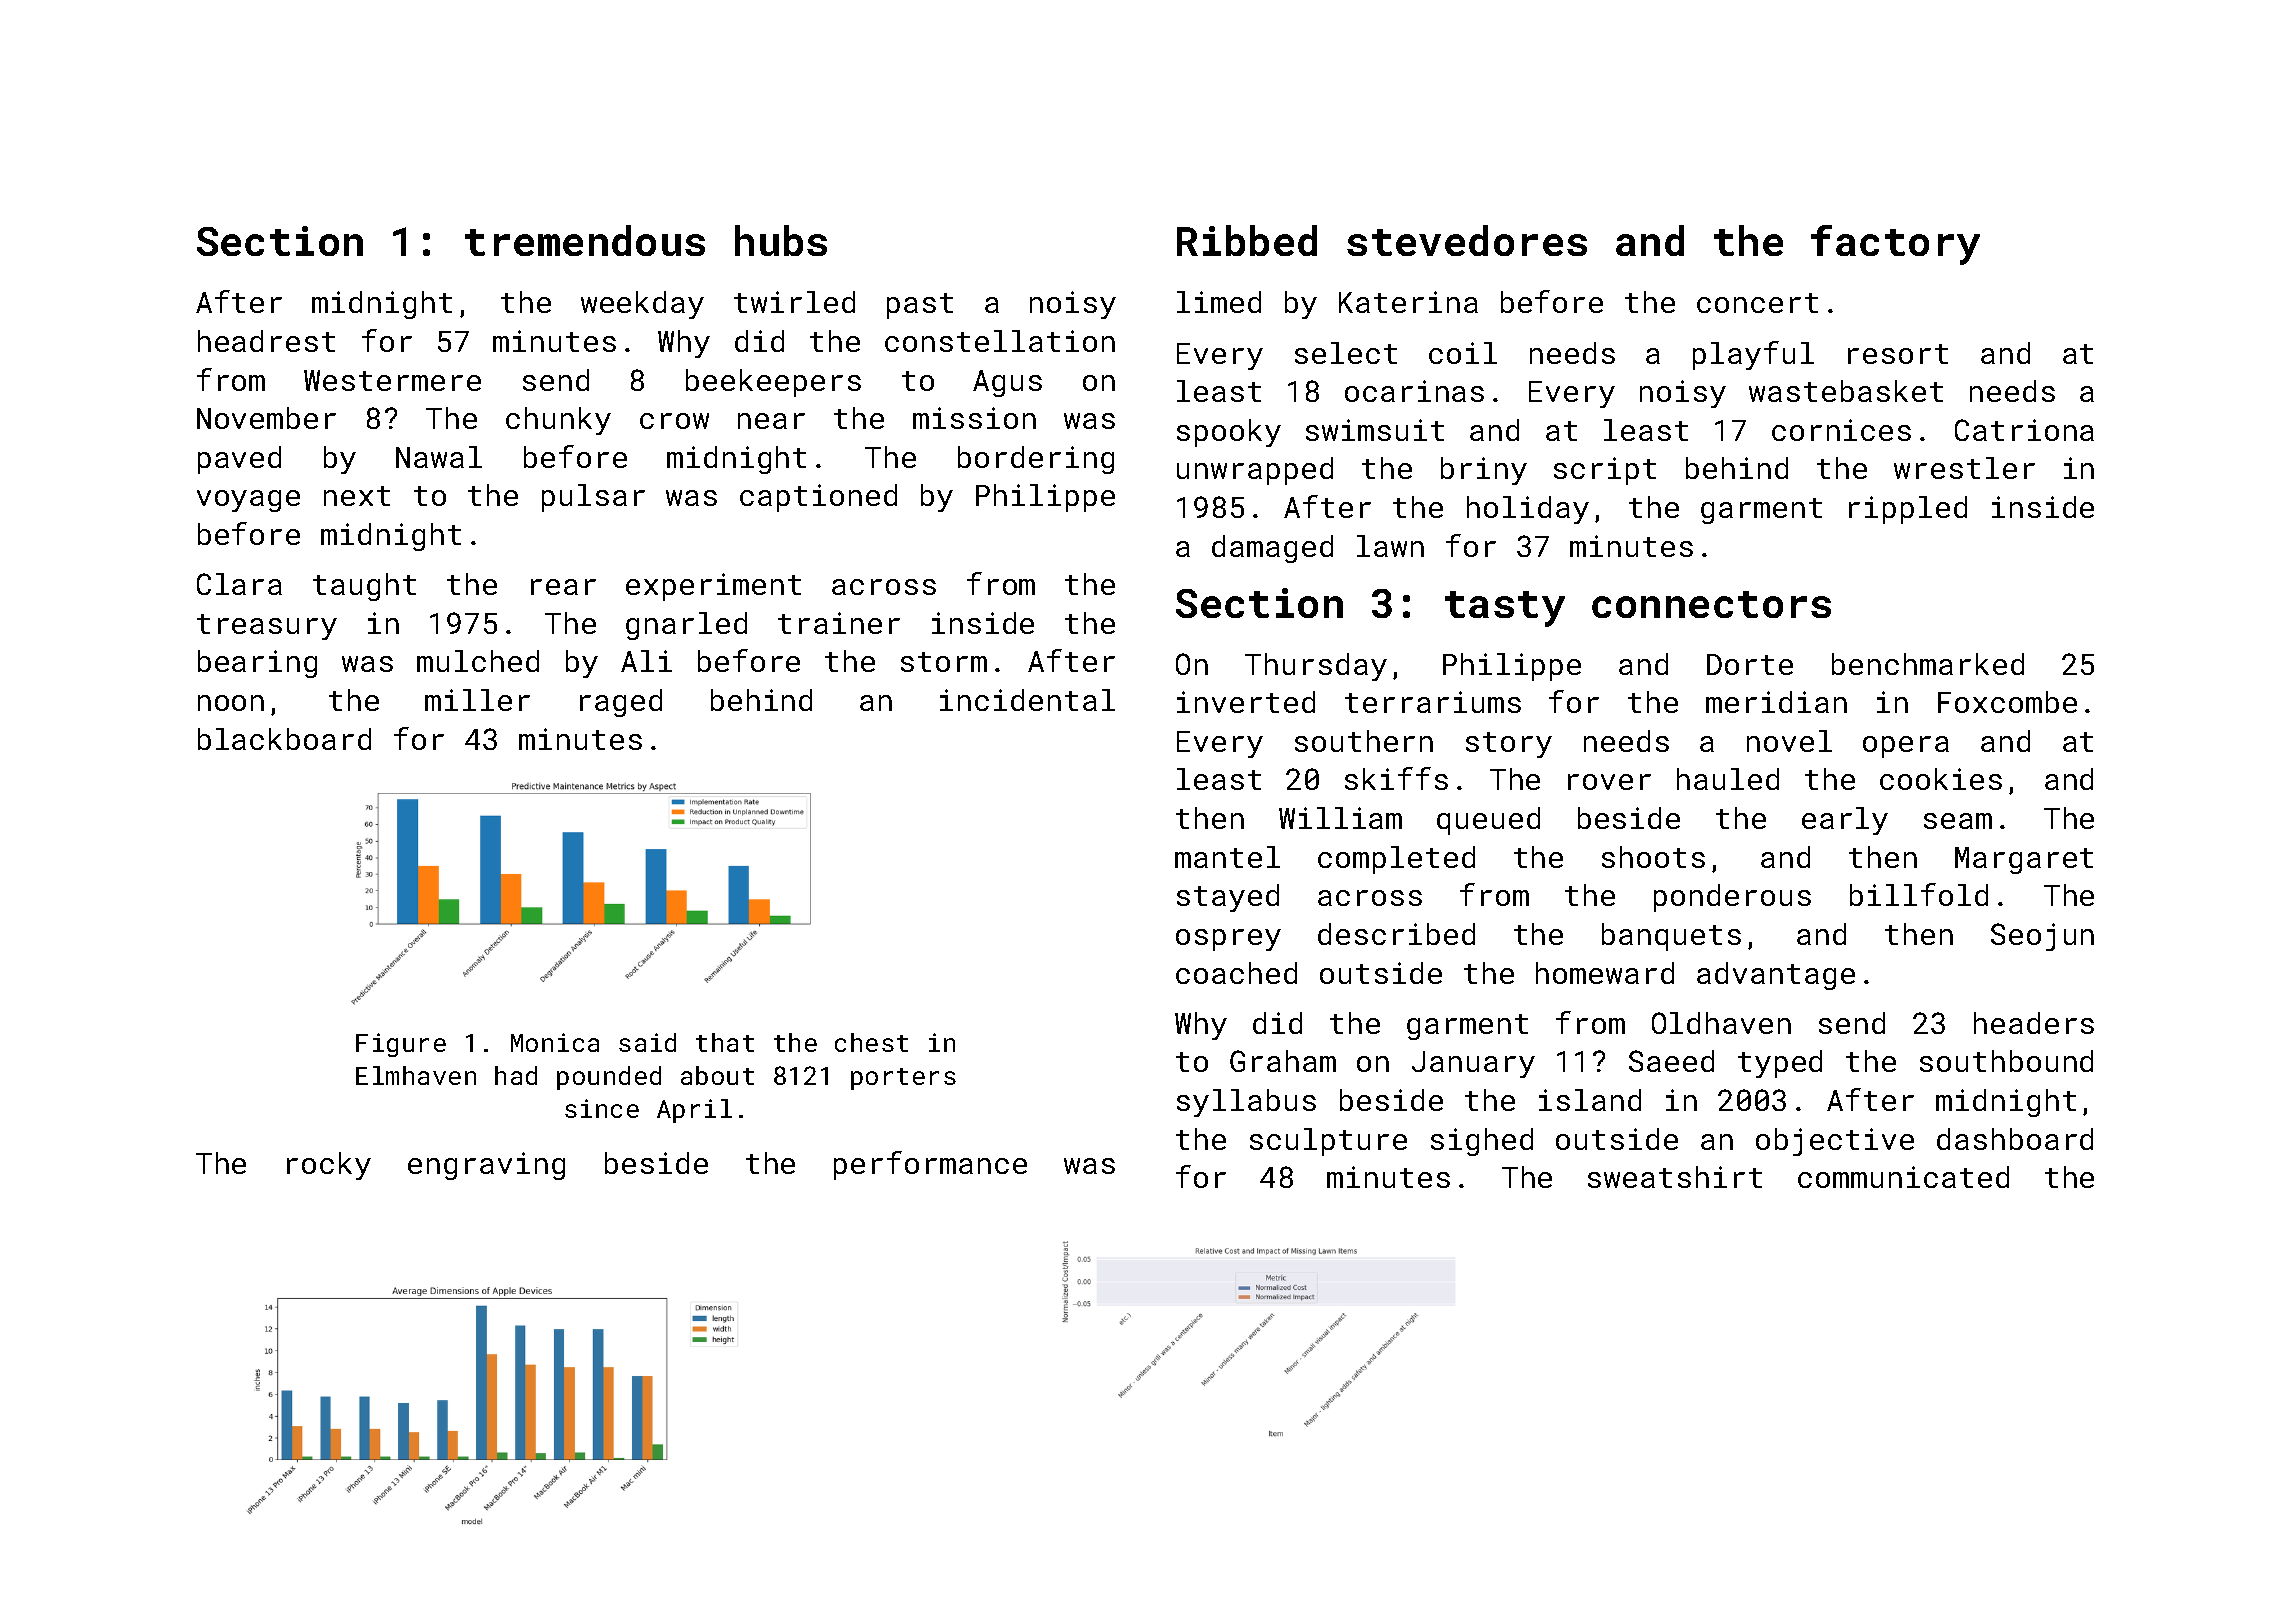 The image size is (2292, 1620). Describe the element at coordinates (266, 341) in the image. I see `headrest` at that location.
